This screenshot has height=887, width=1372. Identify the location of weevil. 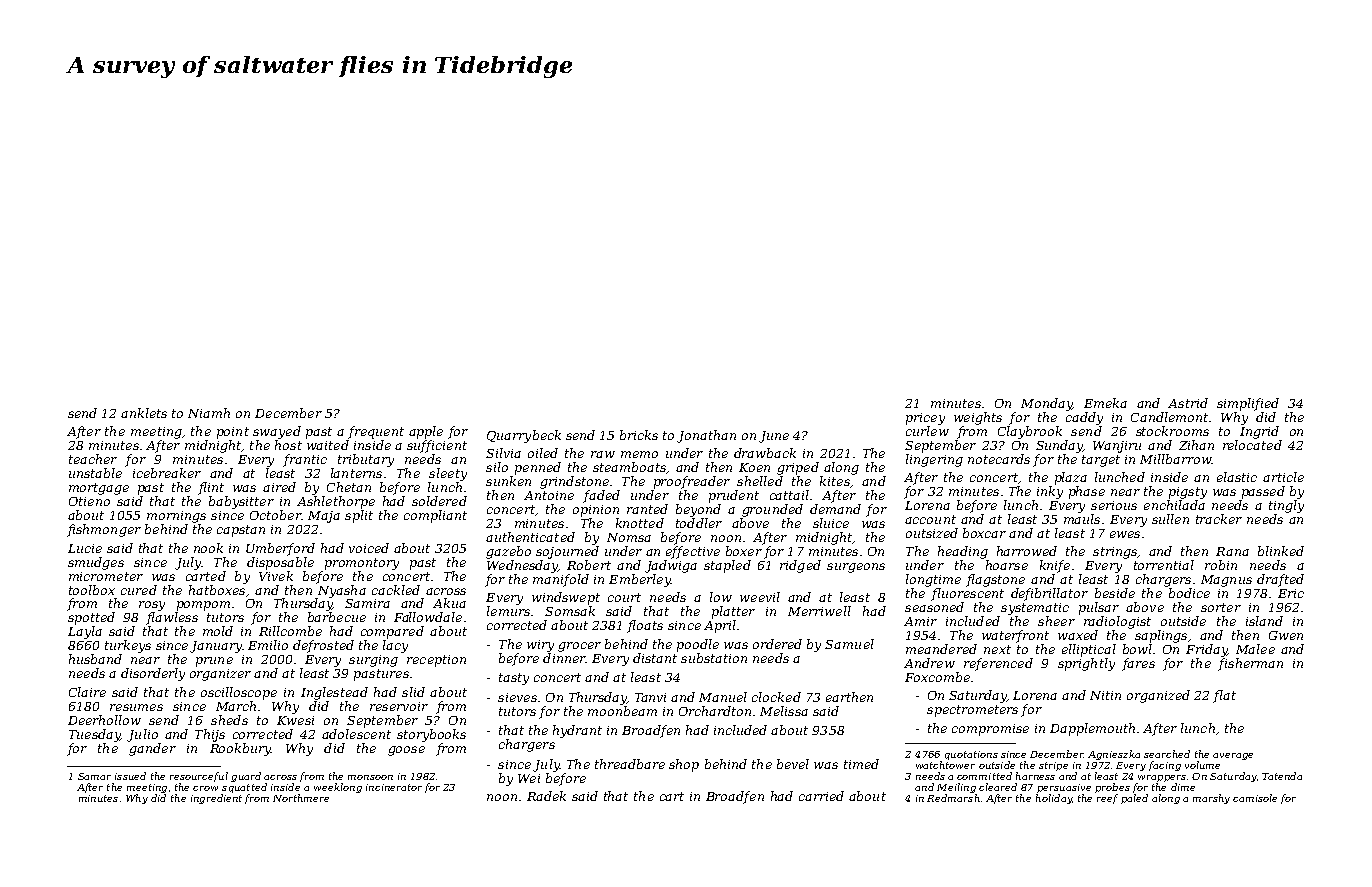
(760, 597).
